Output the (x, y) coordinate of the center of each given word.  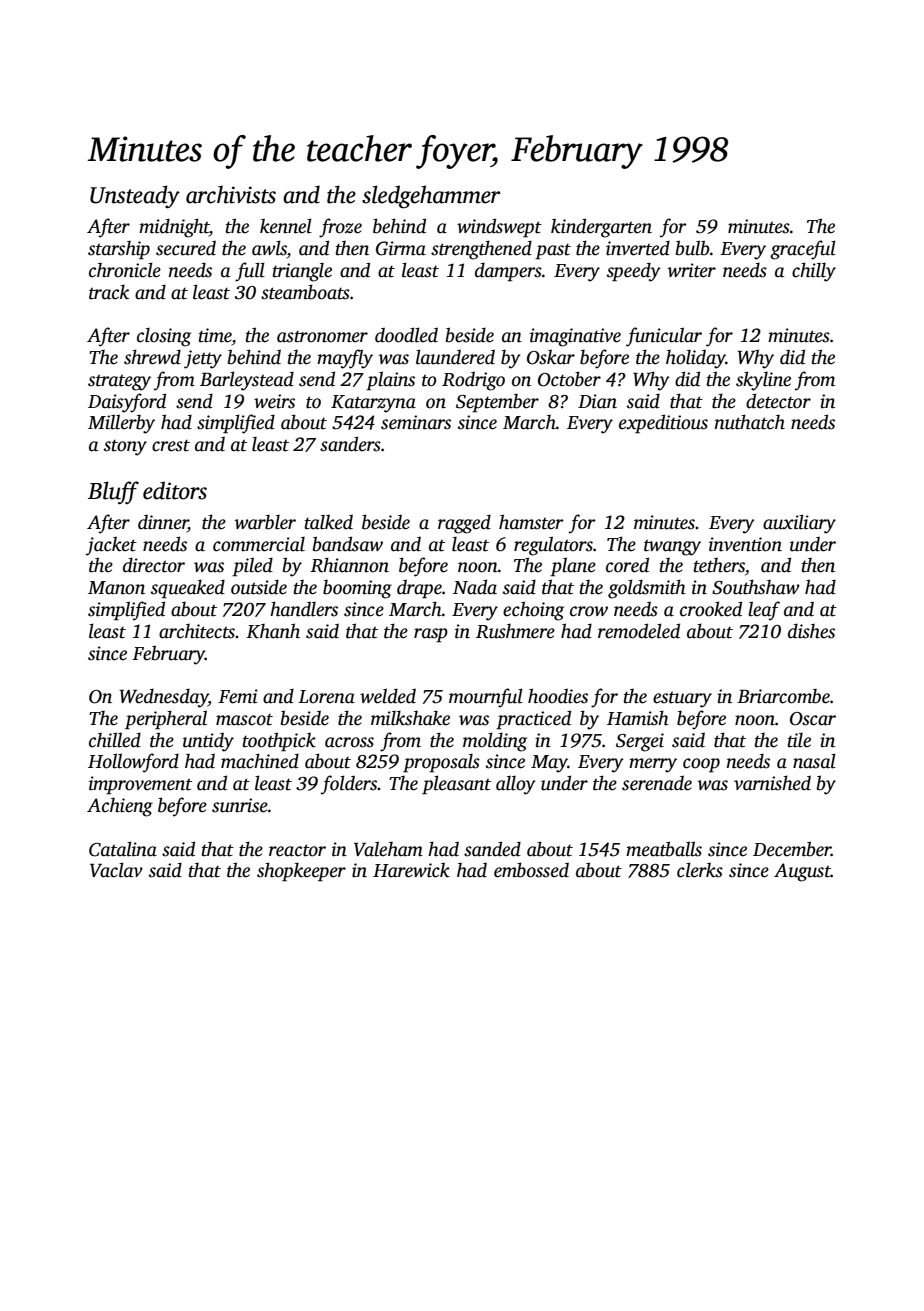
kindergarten (601, 228)
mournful (486, 698)
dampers (508, 272)
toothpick (279, 742)
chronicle (125, 270)
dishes (811, 631)
